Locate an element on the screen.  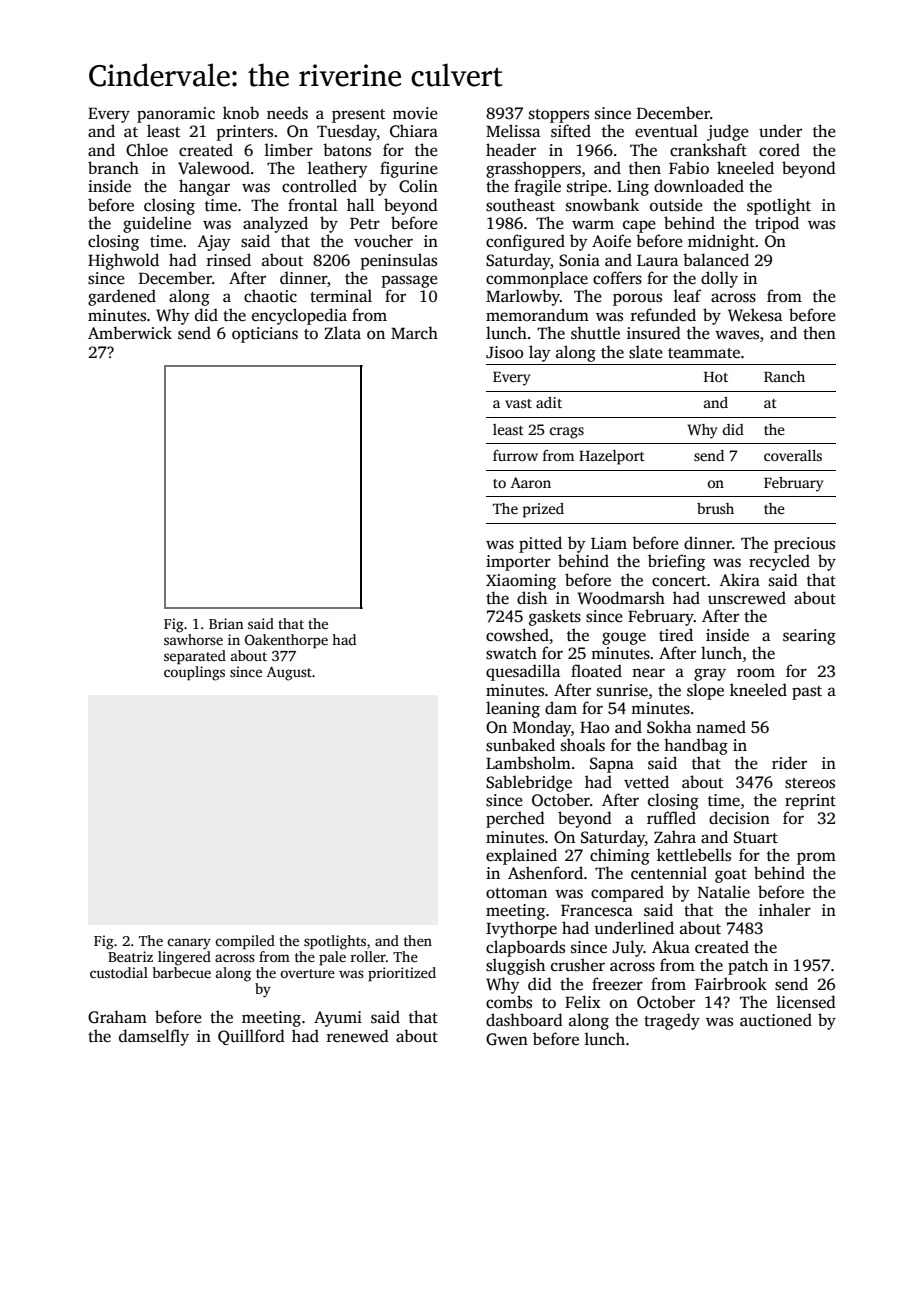
compiled is located at coordinates (245, 942).
